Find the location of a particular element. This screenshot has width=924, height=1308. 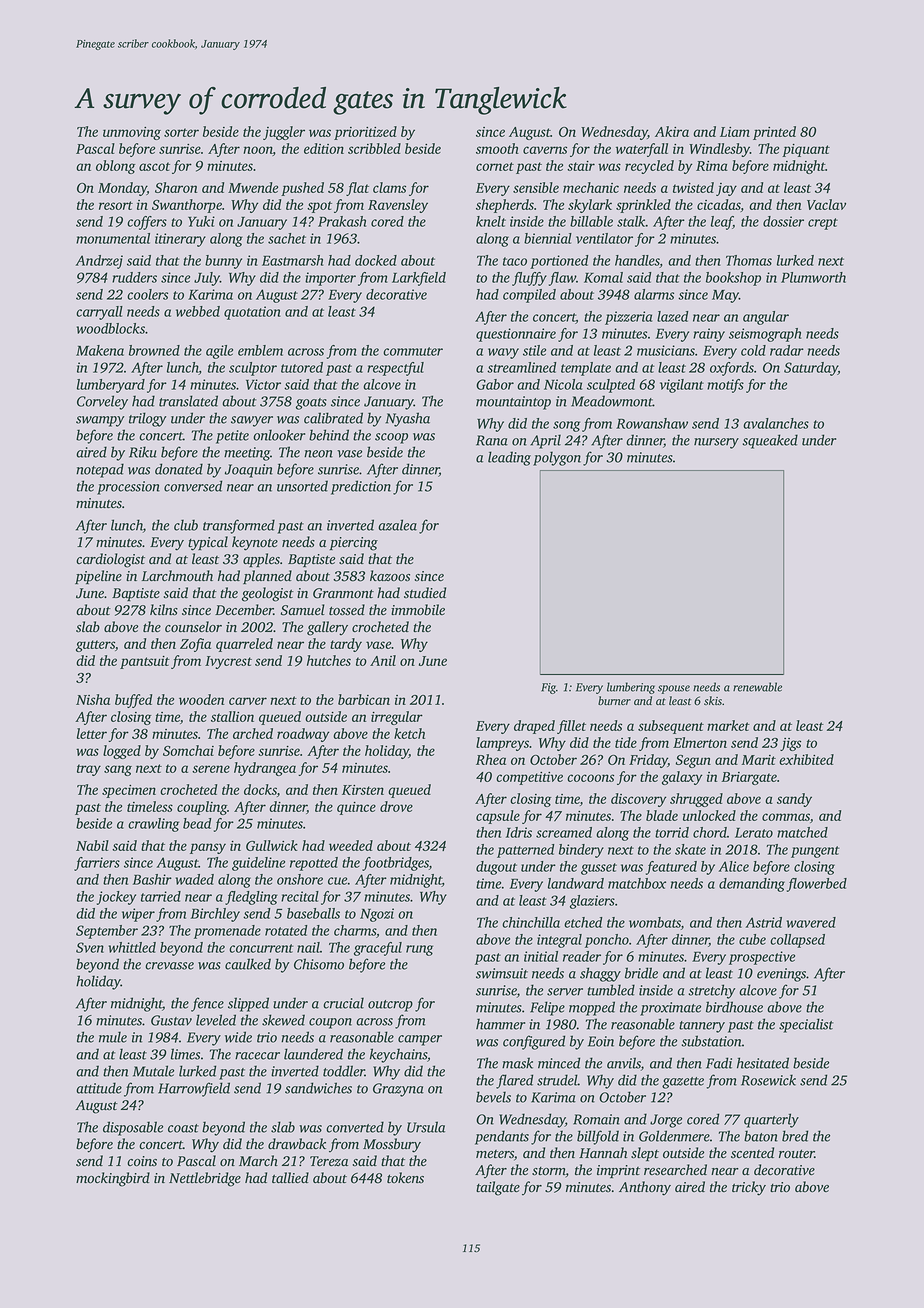

caverns is located at coordinates (545, 150).
